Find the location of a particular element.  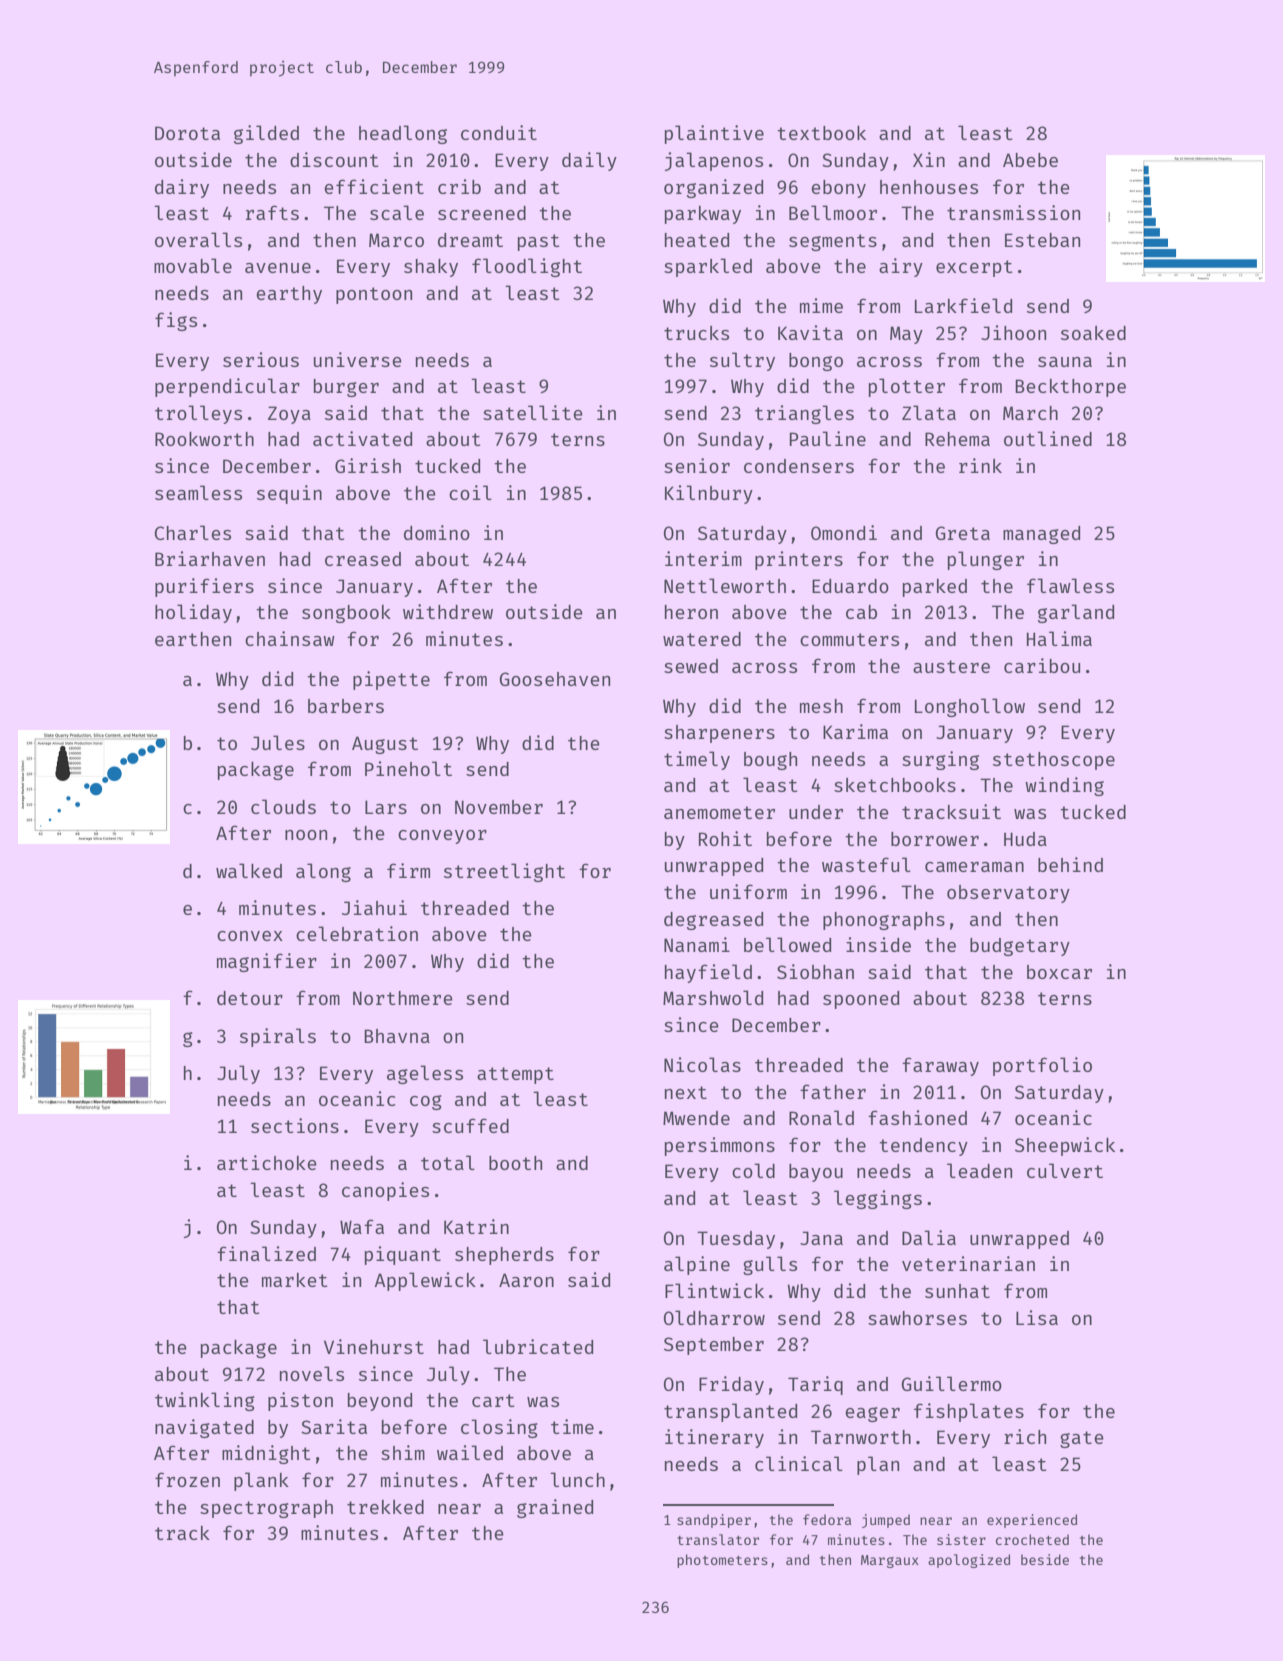

Jihoon is located at coordinates (1013, 332).
